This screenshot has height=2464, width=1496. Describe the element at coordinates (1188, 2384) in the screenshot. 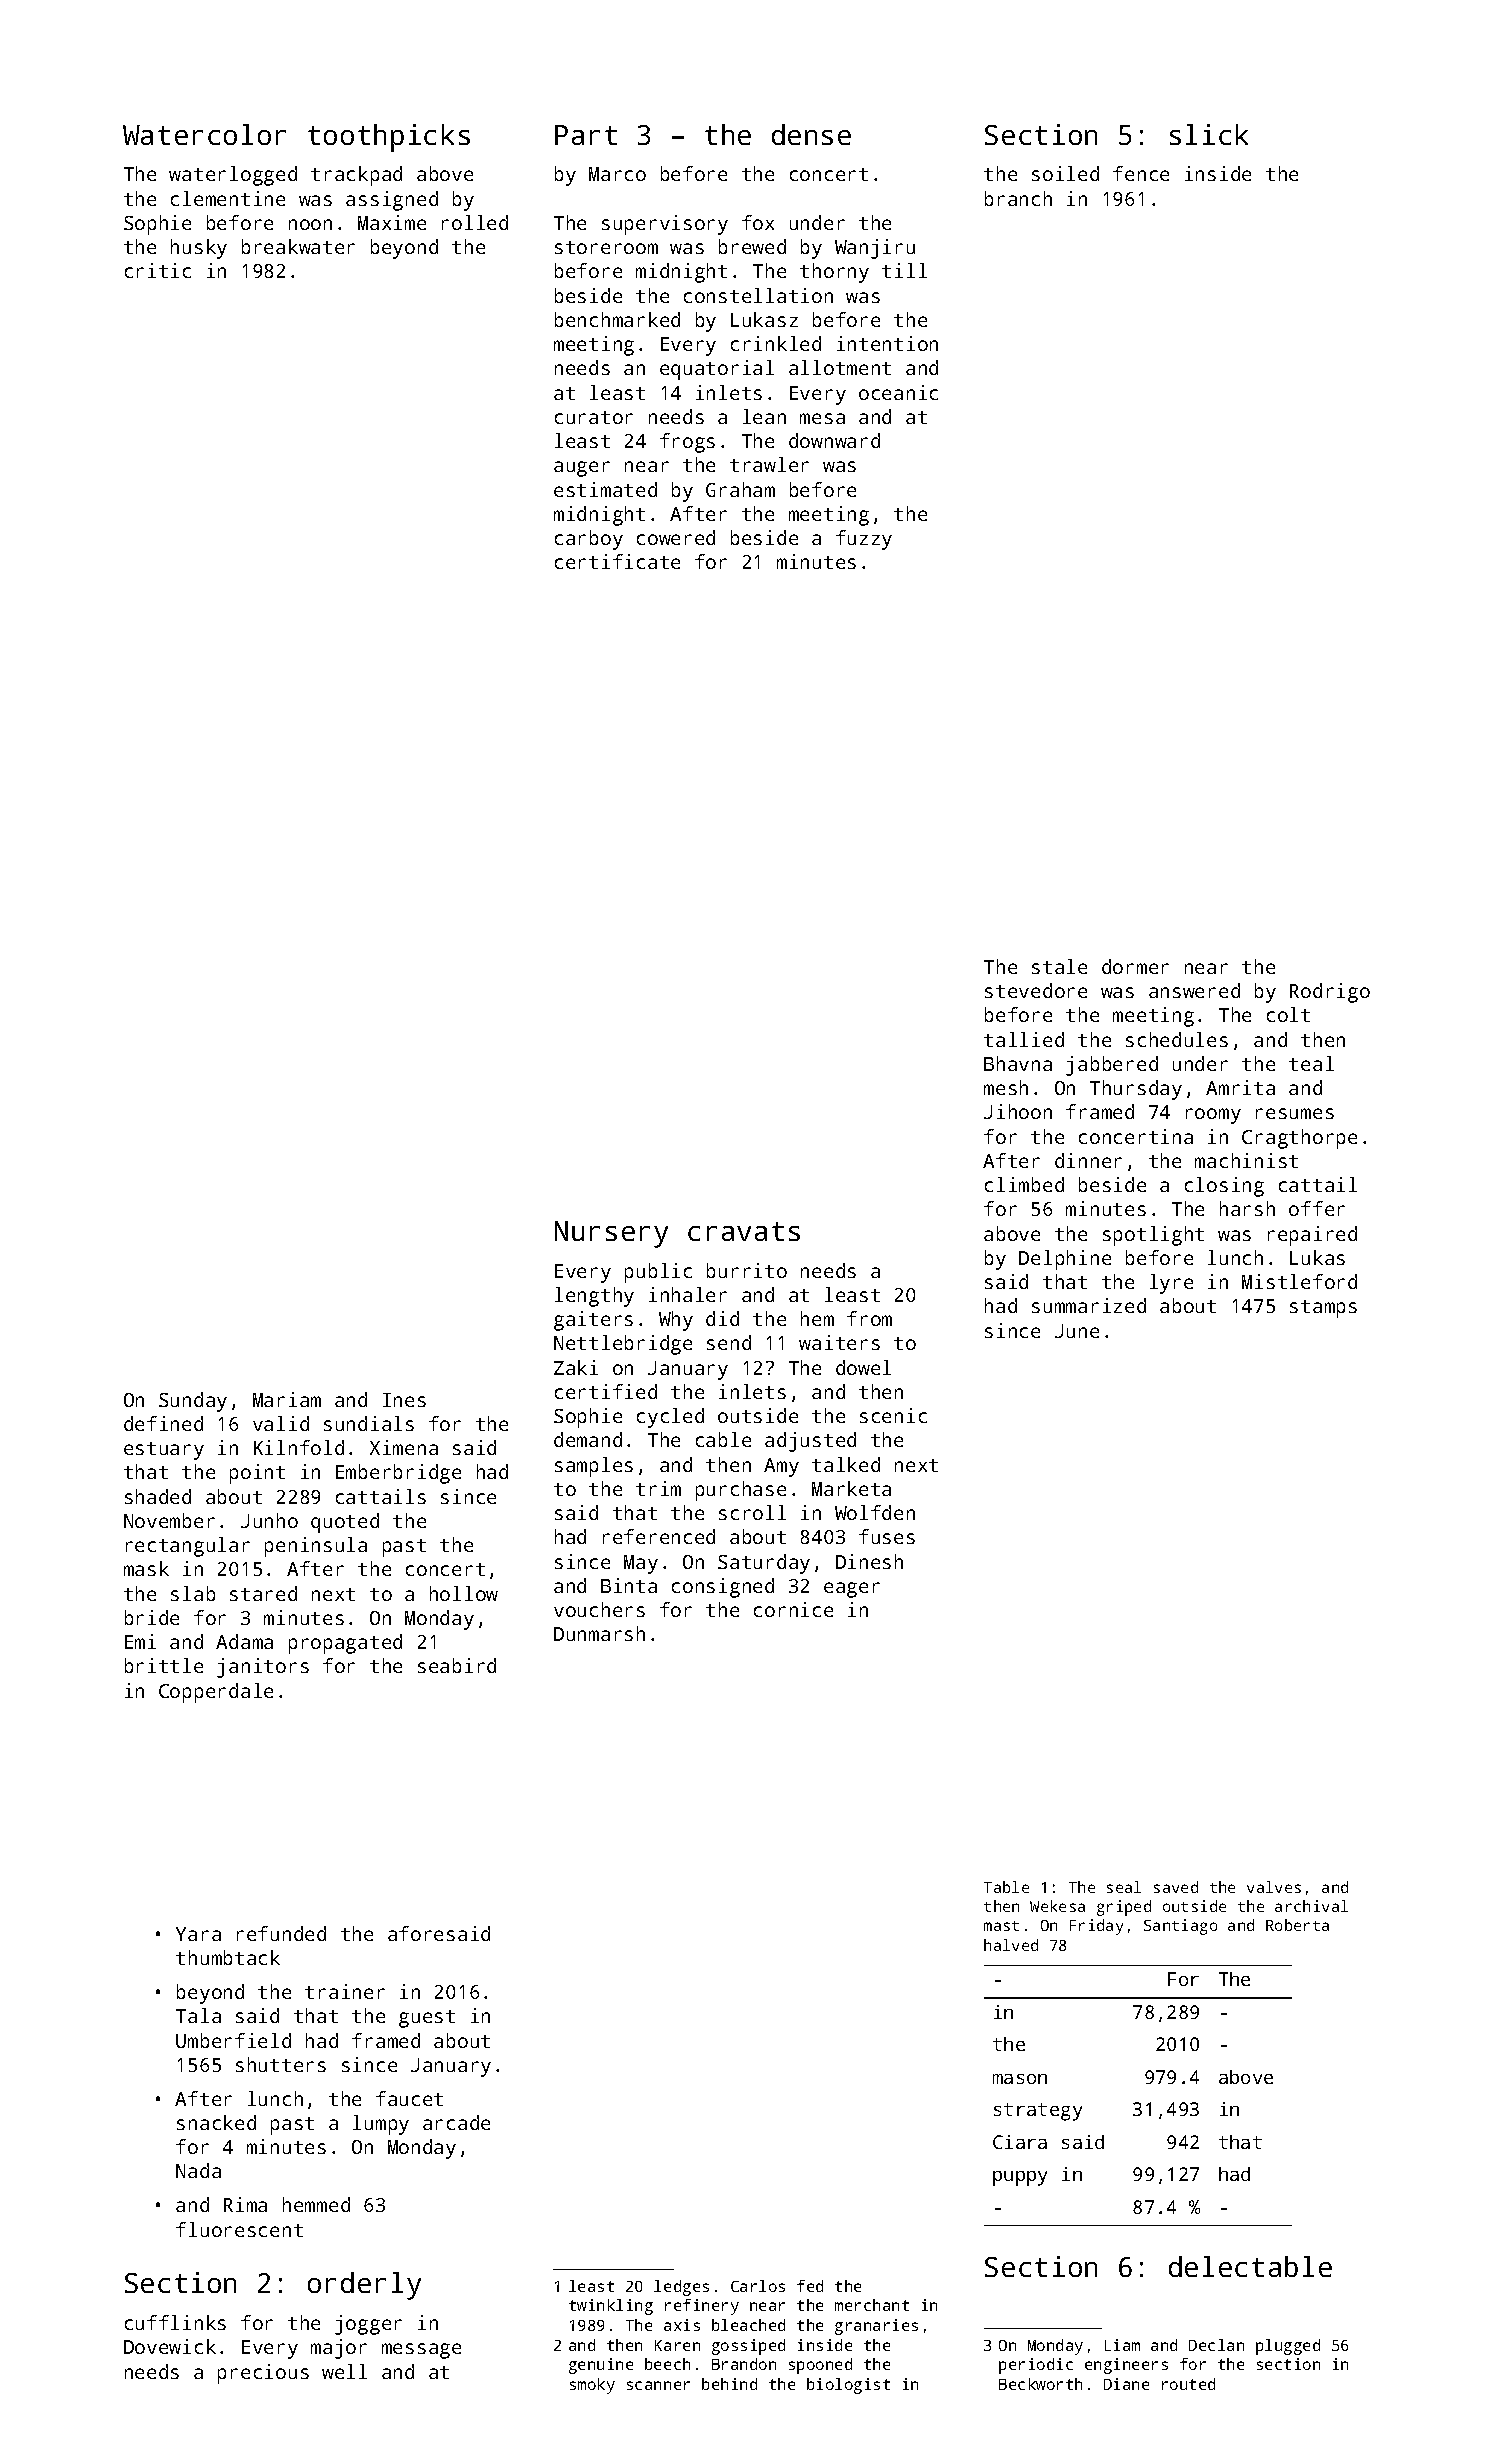

I see `routed` at that location.
